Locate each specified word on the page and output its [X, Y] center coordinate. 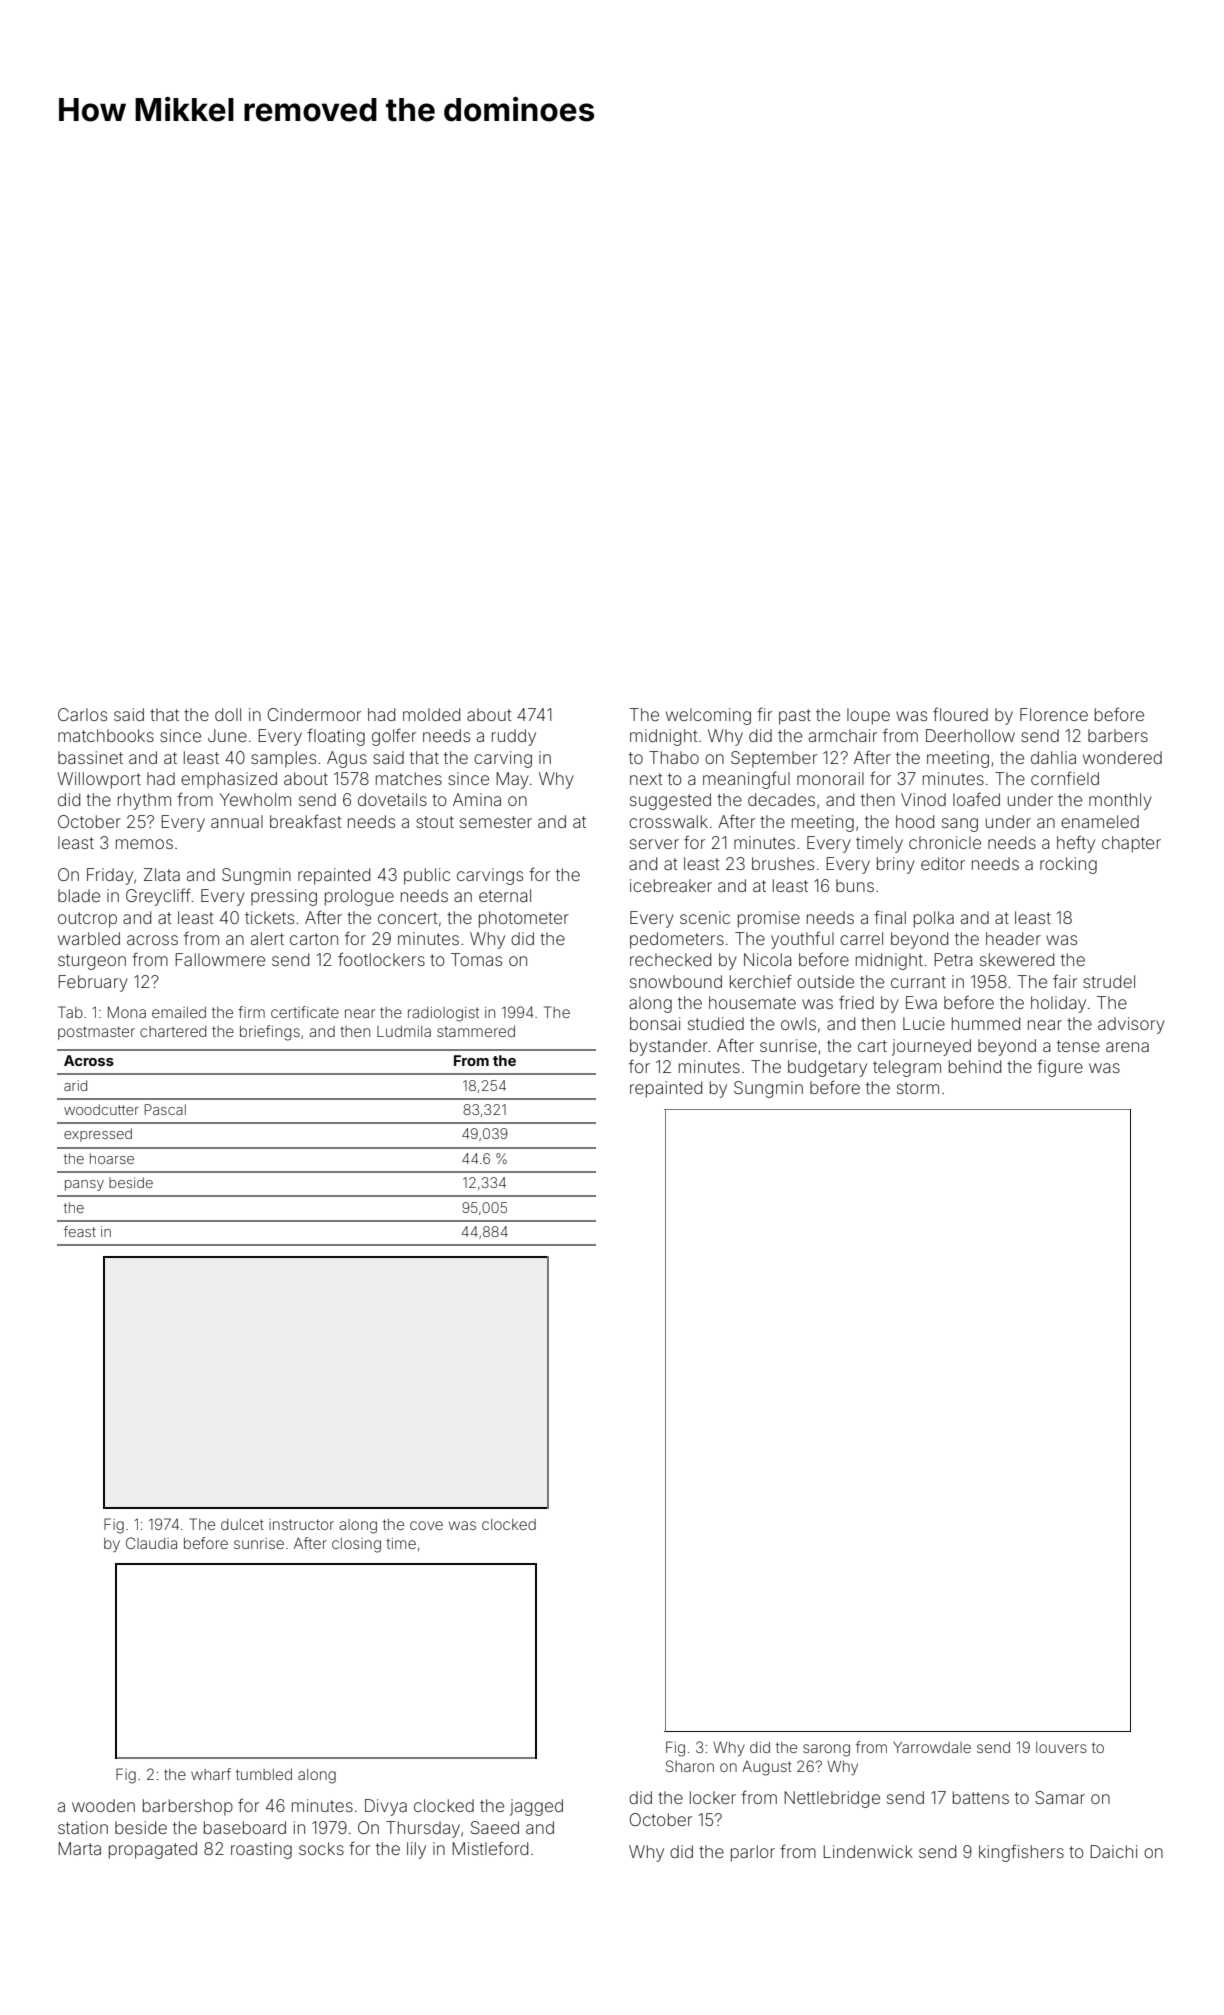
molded [431, 714]
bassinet [90, 757]
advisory [1131, 1025]
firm [251, 1012]
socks [321, 1848]
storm [918, 1088]
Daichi [1114, 1851]
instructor [301, 1524]
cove [426, 1525]
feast [80, 1231]
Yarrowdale [932, 1747]
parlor [753, 1853]
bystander [669, 1047]
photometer [524, 919]
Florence [1054, 714]
